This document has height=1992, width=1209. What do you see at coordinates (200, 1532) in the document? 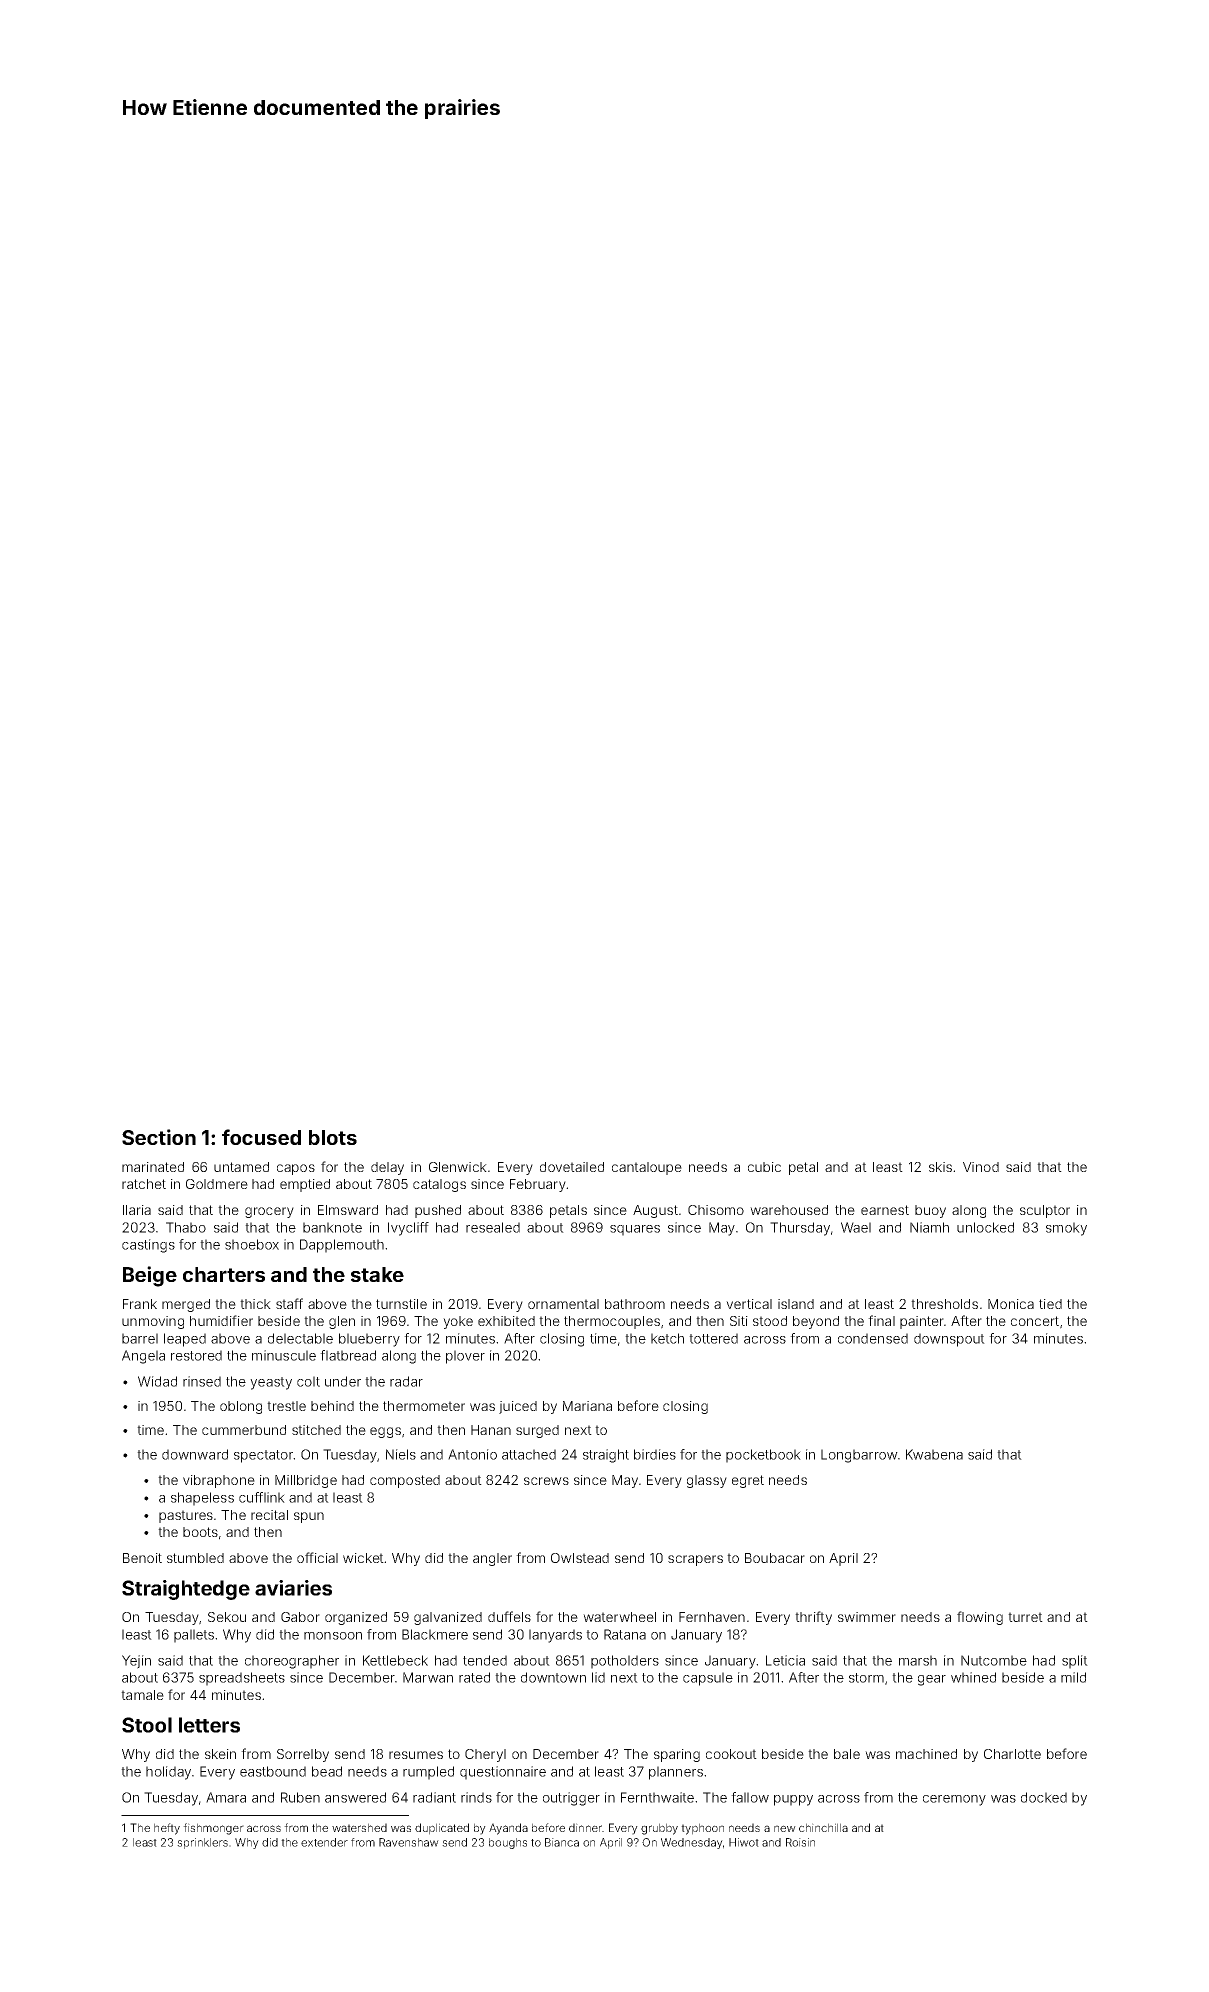
I see `boots` at bounding box center [200, 1532].
